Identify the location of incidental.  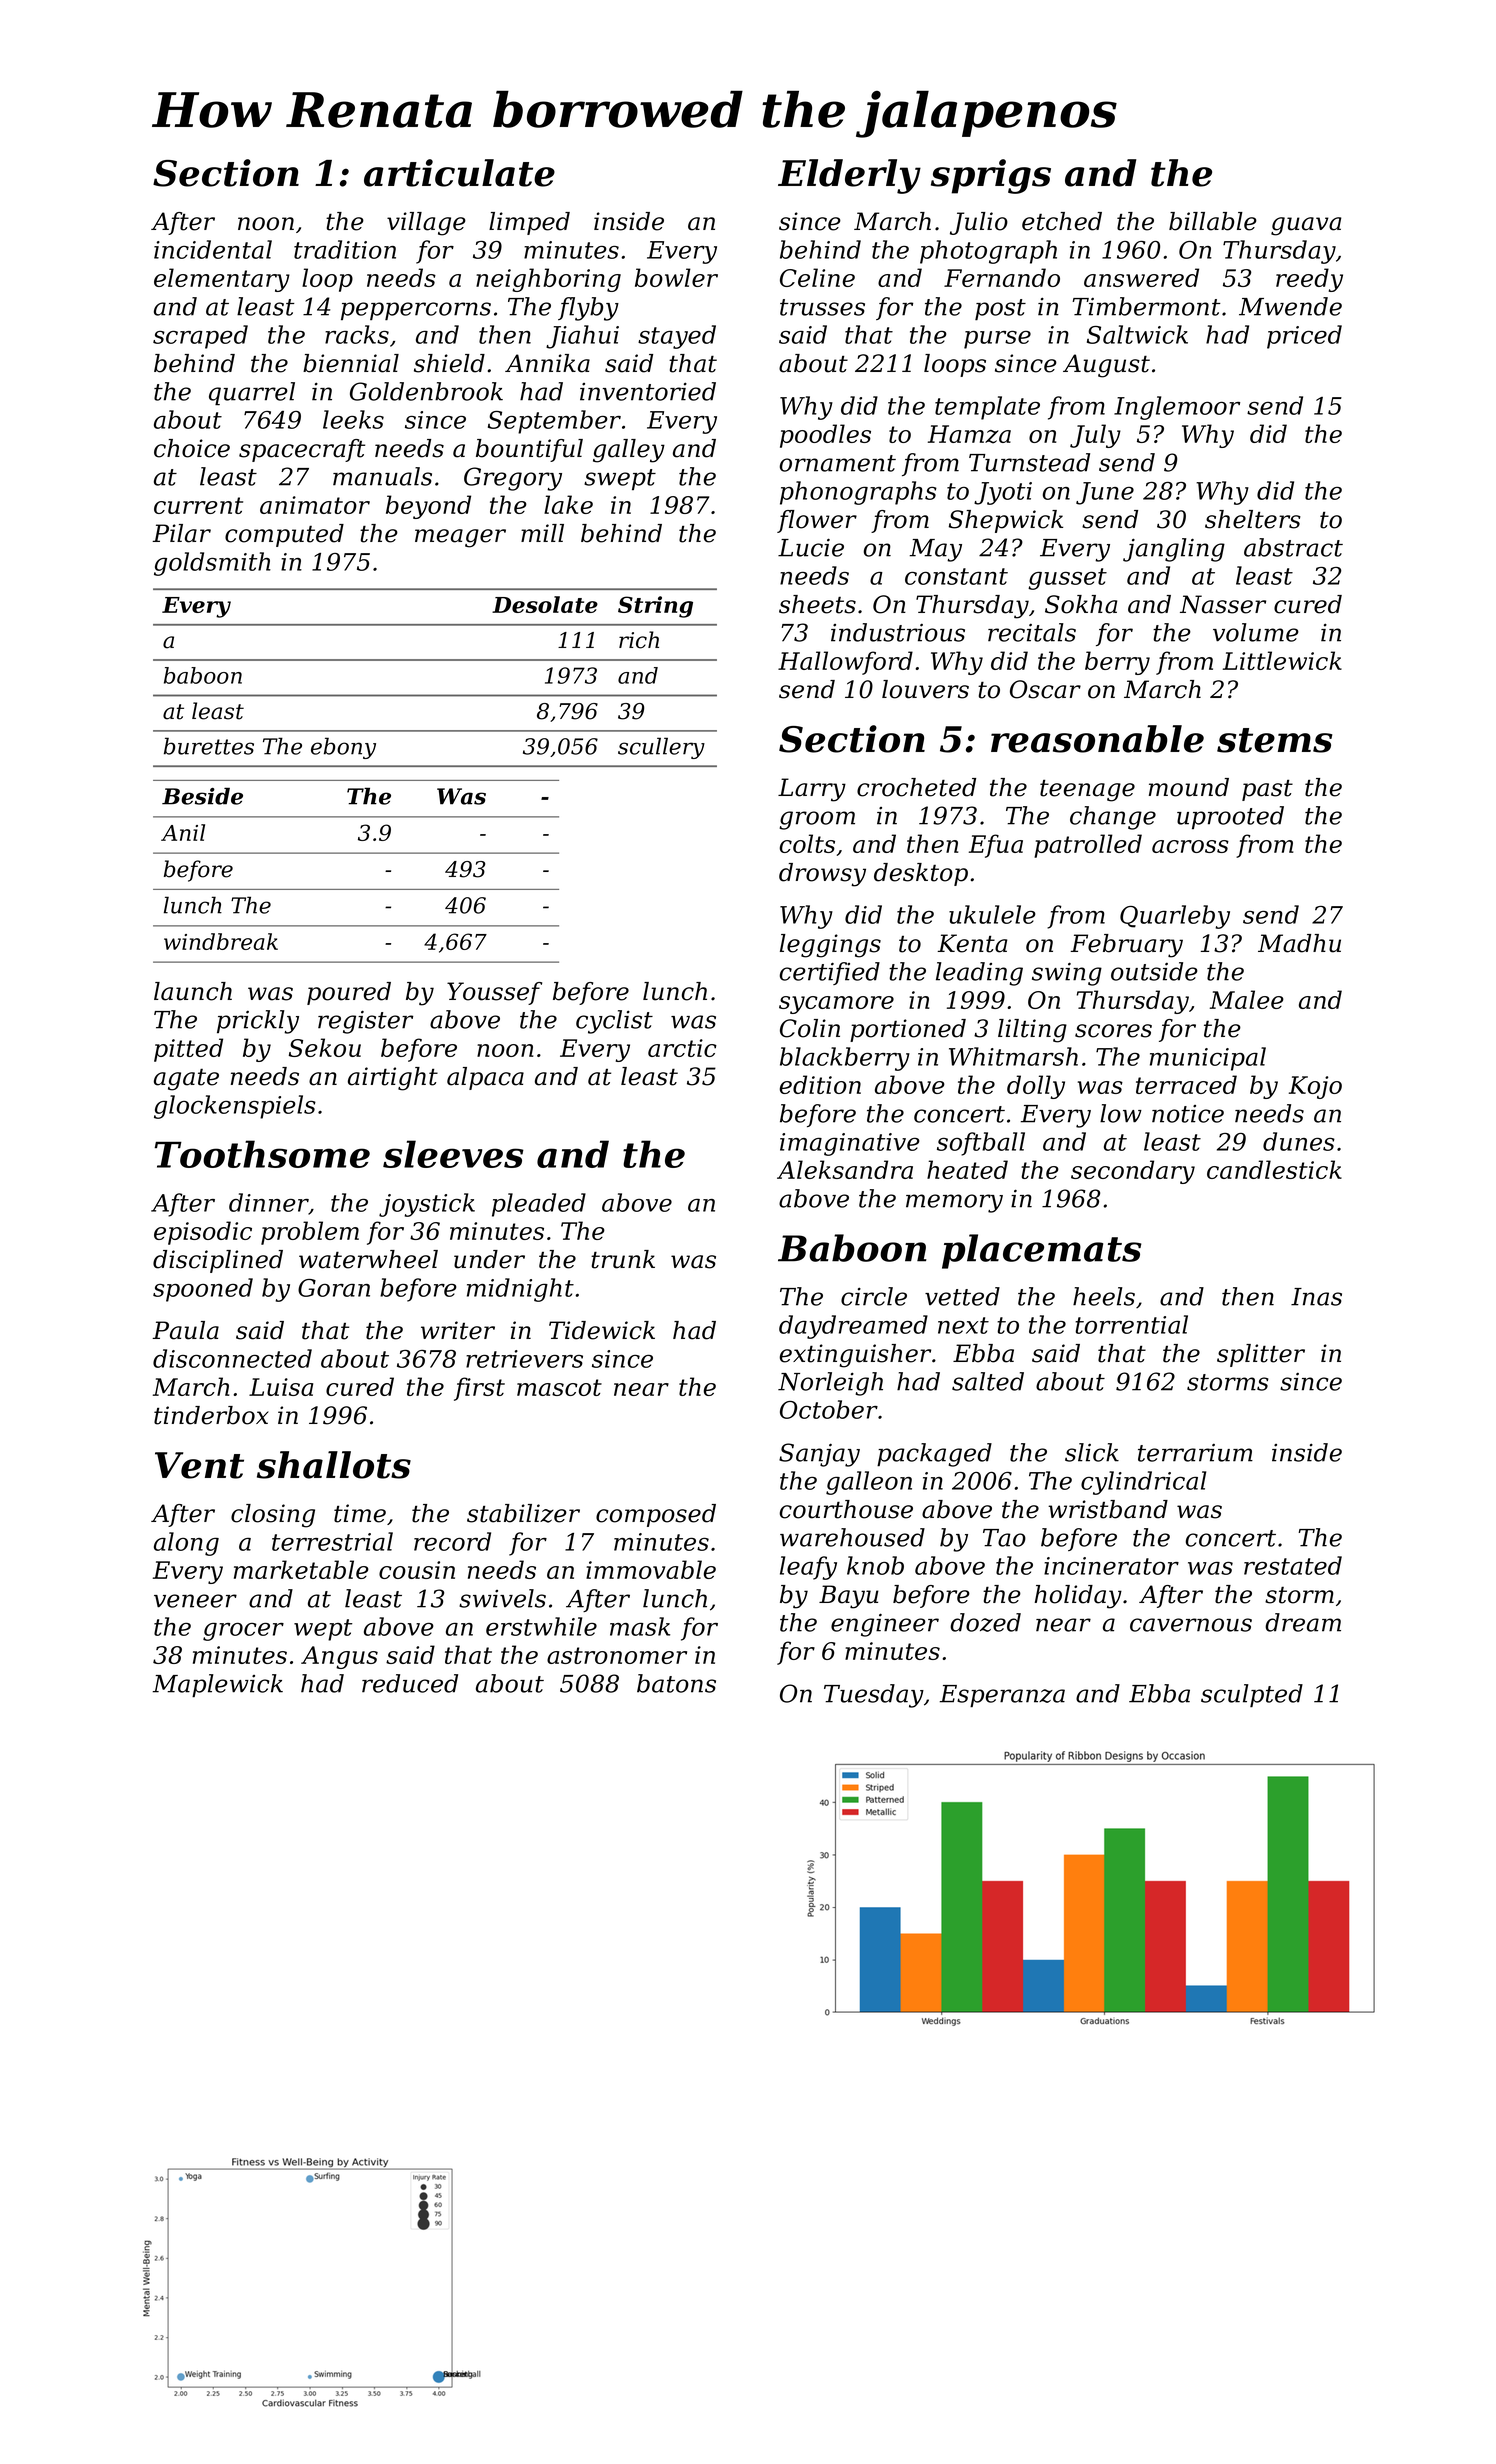
(213, 249).
